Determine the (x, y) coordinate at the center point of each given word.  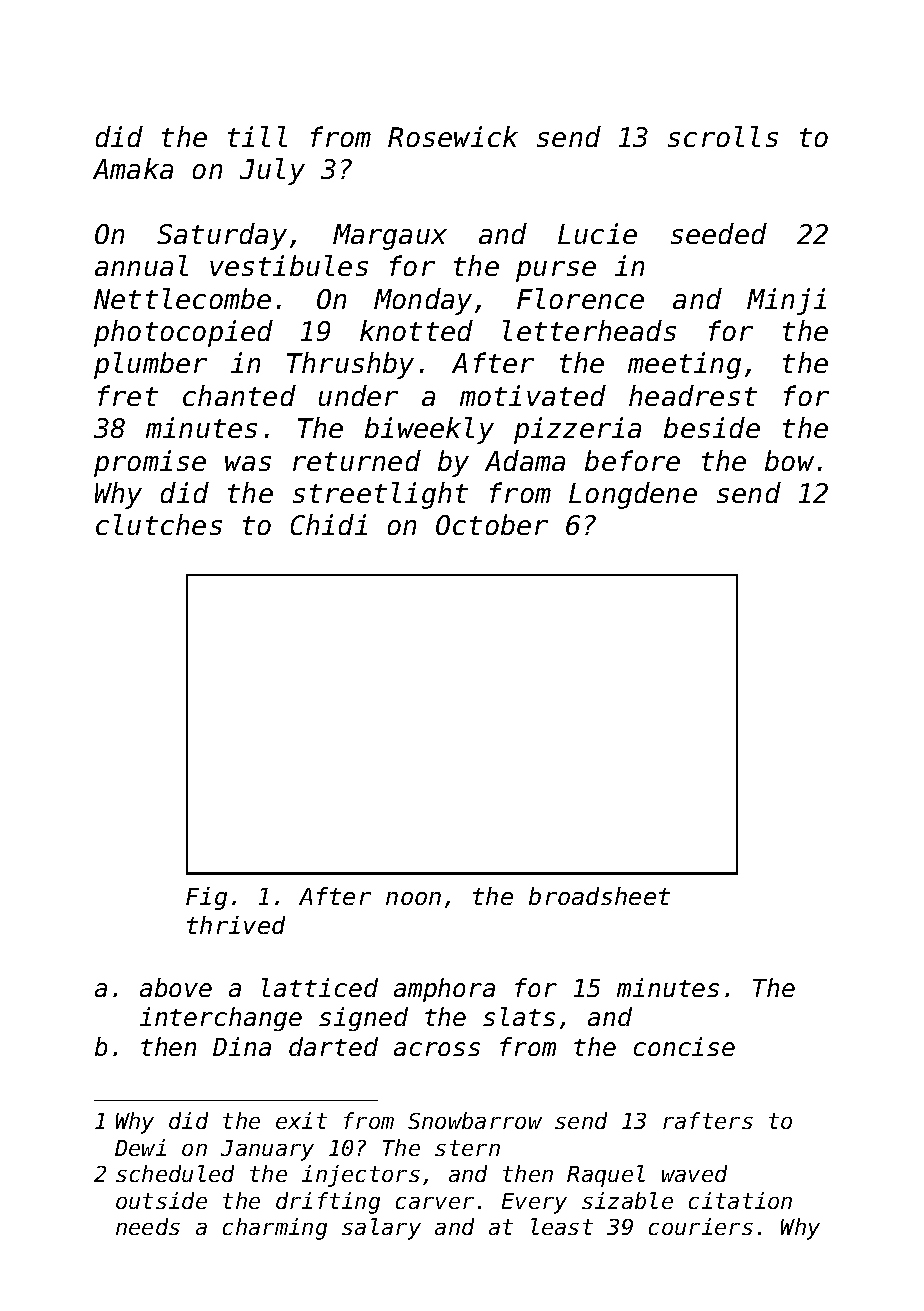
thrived (236, 925)
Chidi (329, 524)
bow (789, 460)
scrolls (723, 136)
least (562, 1226)
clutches (159, 524)
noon (413, 898)
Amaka (133, 168)
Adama (525, 460)
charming (275, 1229)
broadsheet (599, 896)
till (257, 136)
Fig (206, 898)
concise (684, 1046)
